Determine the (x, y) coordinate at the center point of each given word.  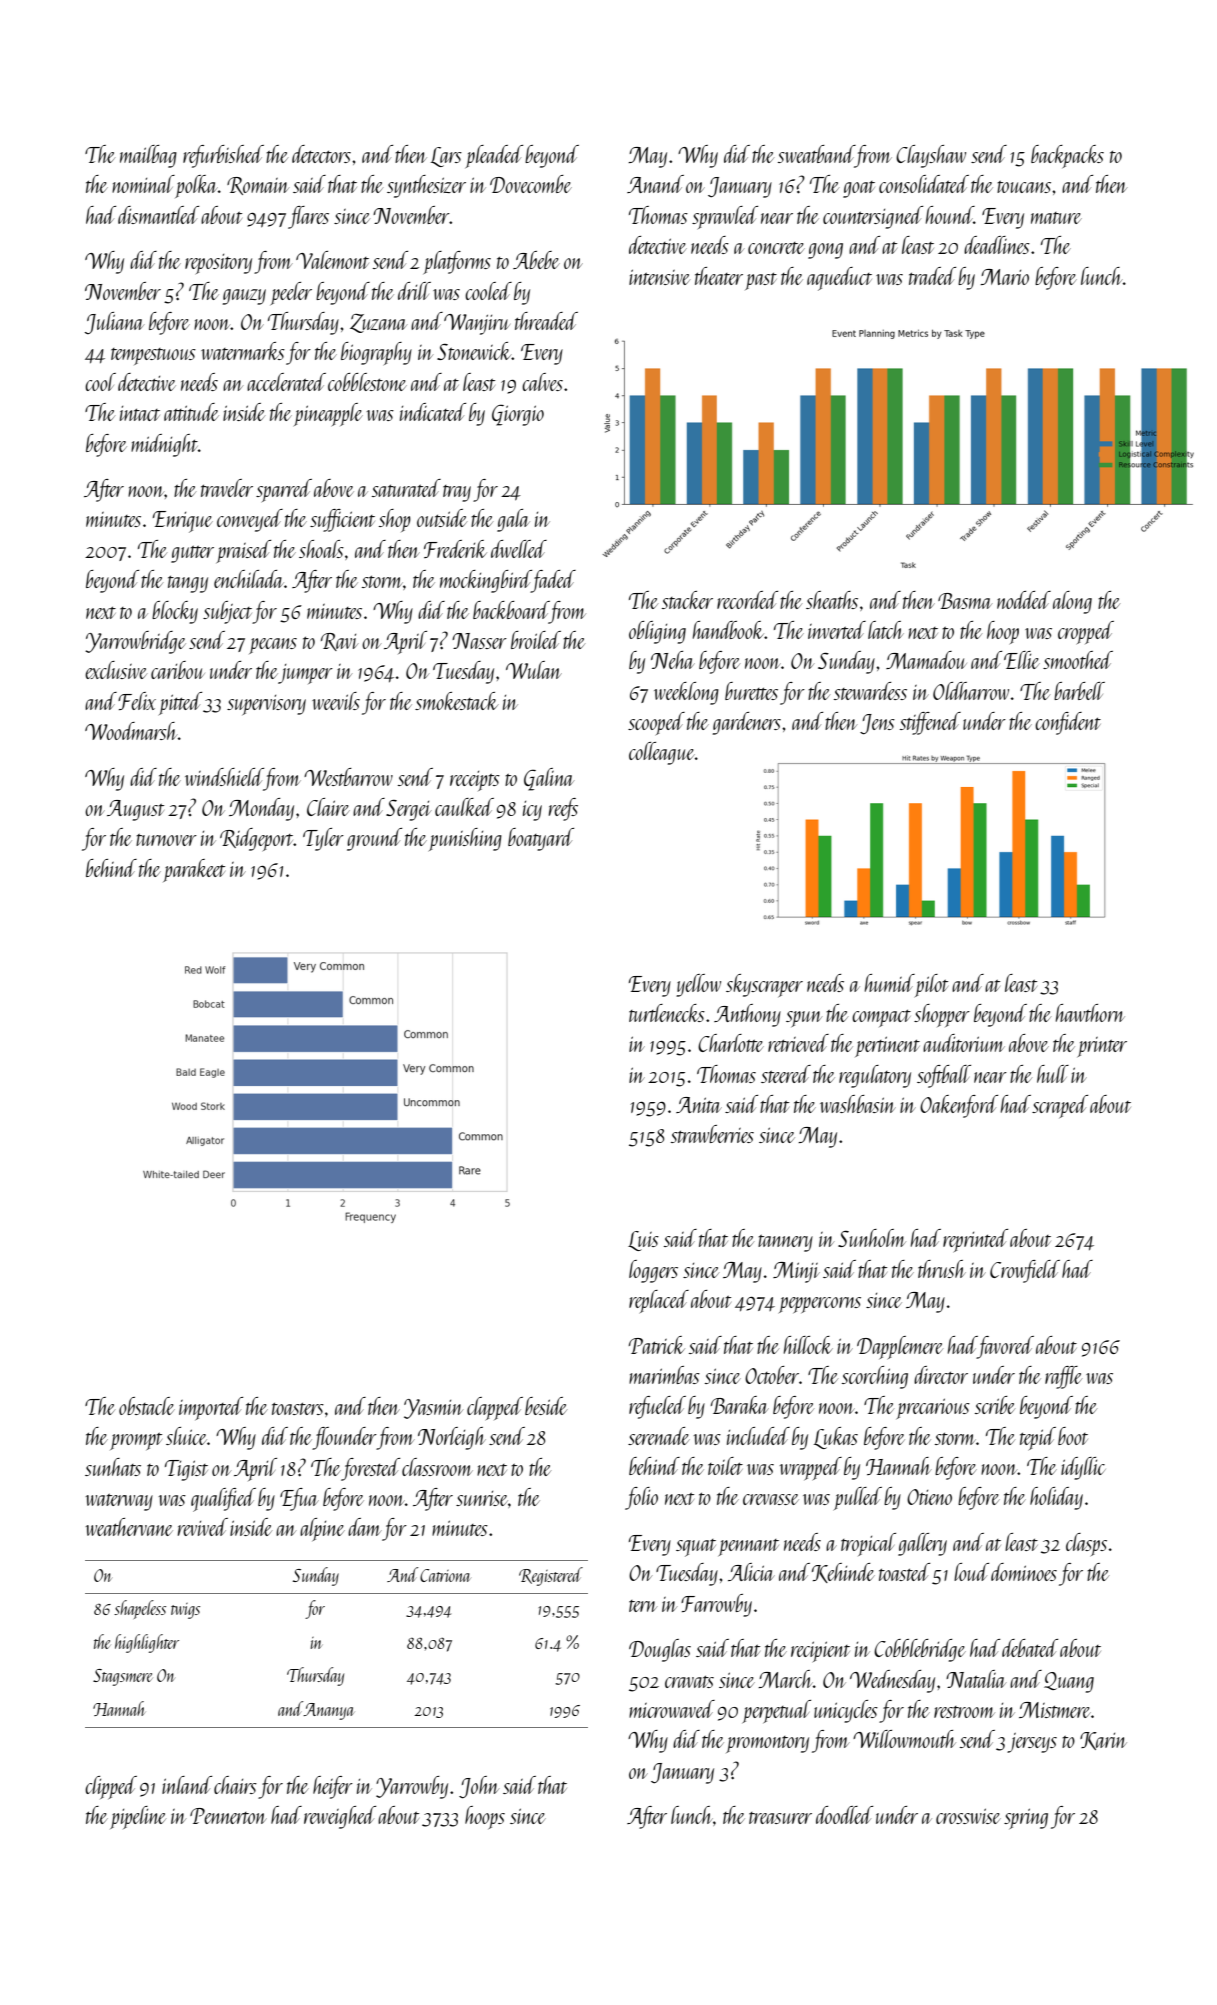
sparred (284, 490)
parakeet (194, 870)
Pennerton (228, 1816)
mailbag (148, 156)
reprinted (975, 1240)
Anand (655, 184)
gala (513, 520)
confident (1068, 723)
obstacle (147, 1406)
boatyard (541, 839)
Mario (1004, 277)
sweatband (816, 154)
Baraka (740, 1405)
